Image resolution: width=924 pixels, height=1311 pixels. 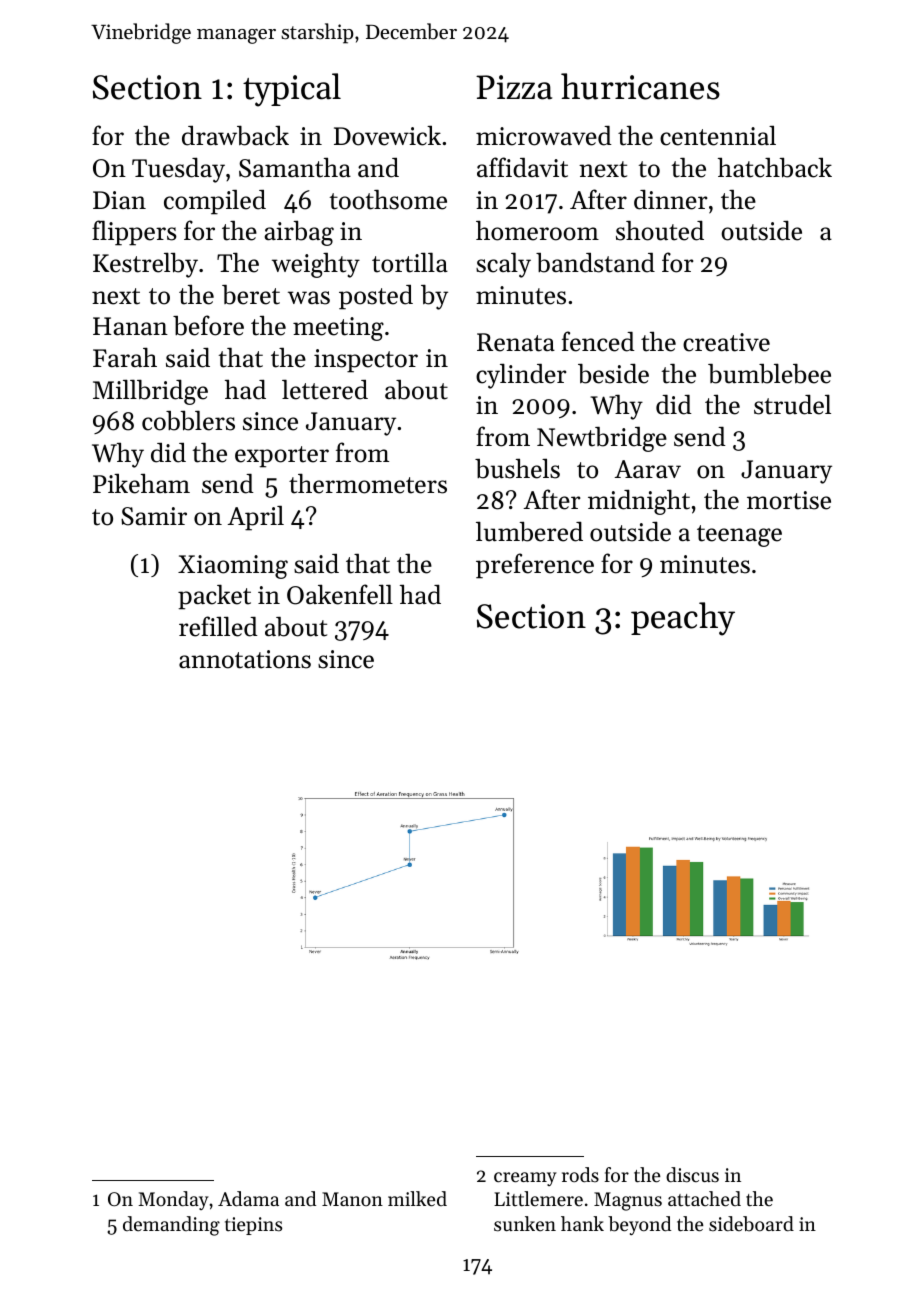 What do you see at coordinates (535, 566) in the document?
I see `preference` at bounding box center [535, 566].
